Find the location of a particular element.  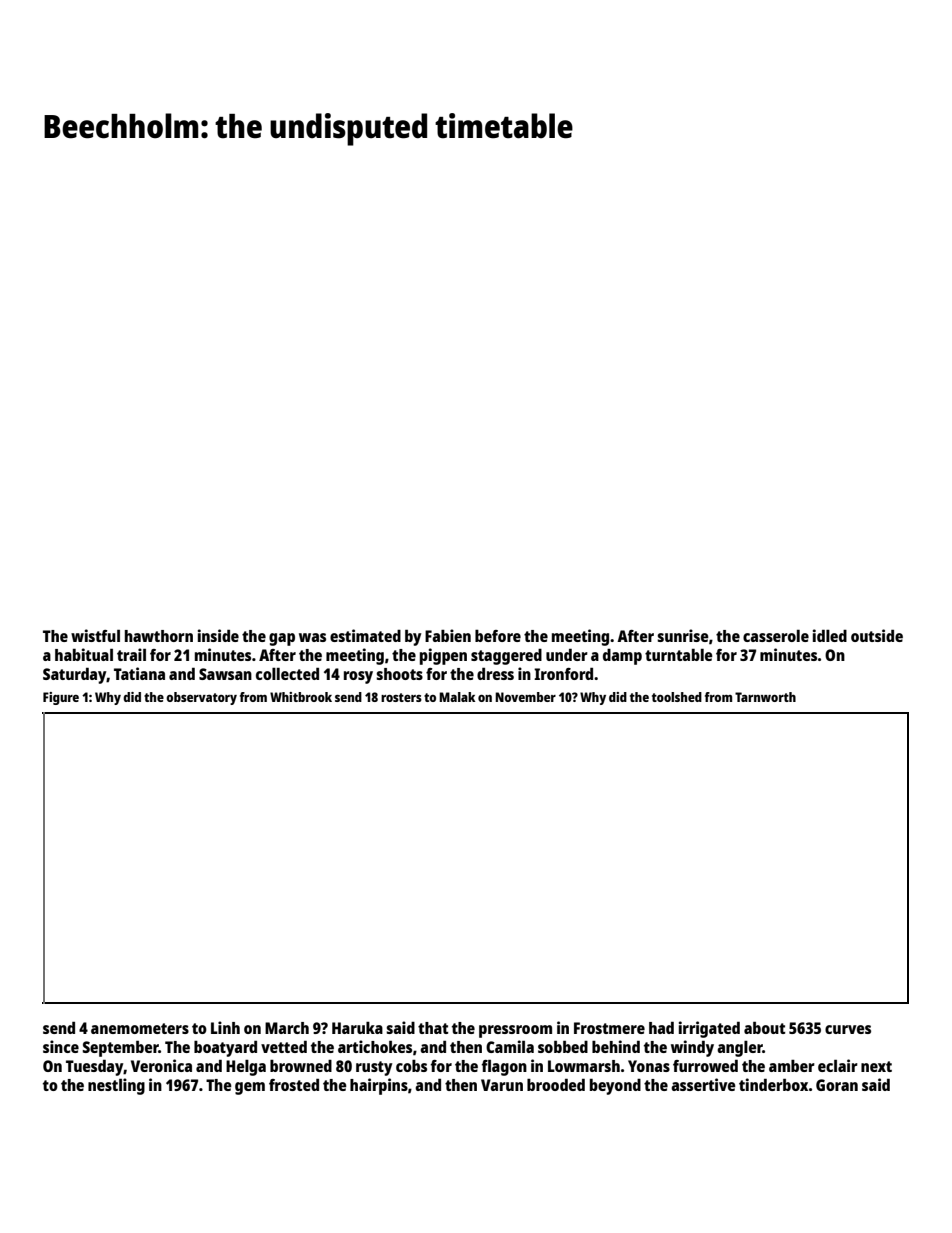

Figure is located at coordinates (61, 698).
